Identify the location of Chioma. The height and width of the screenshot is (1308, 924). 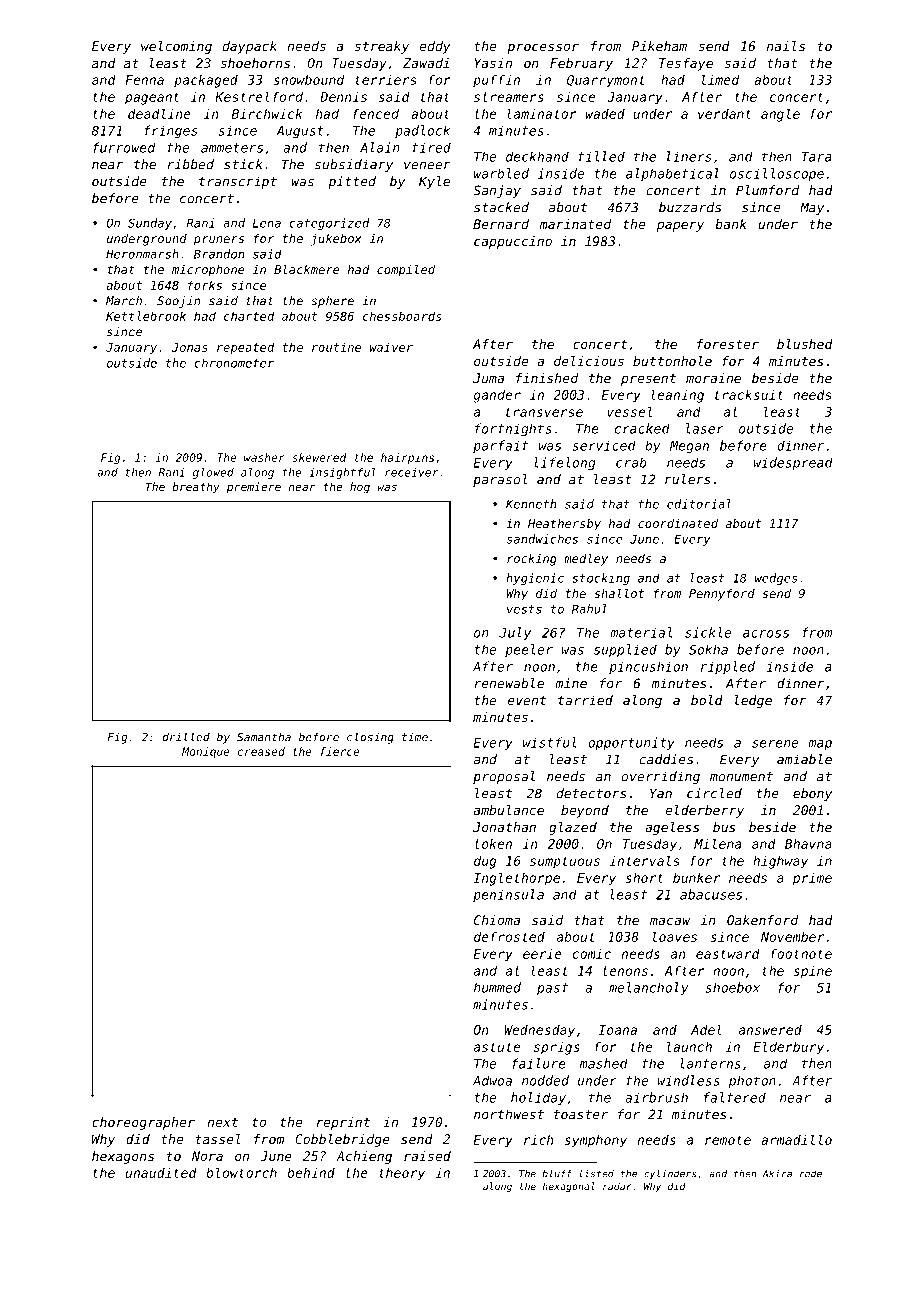
(497, 920).
